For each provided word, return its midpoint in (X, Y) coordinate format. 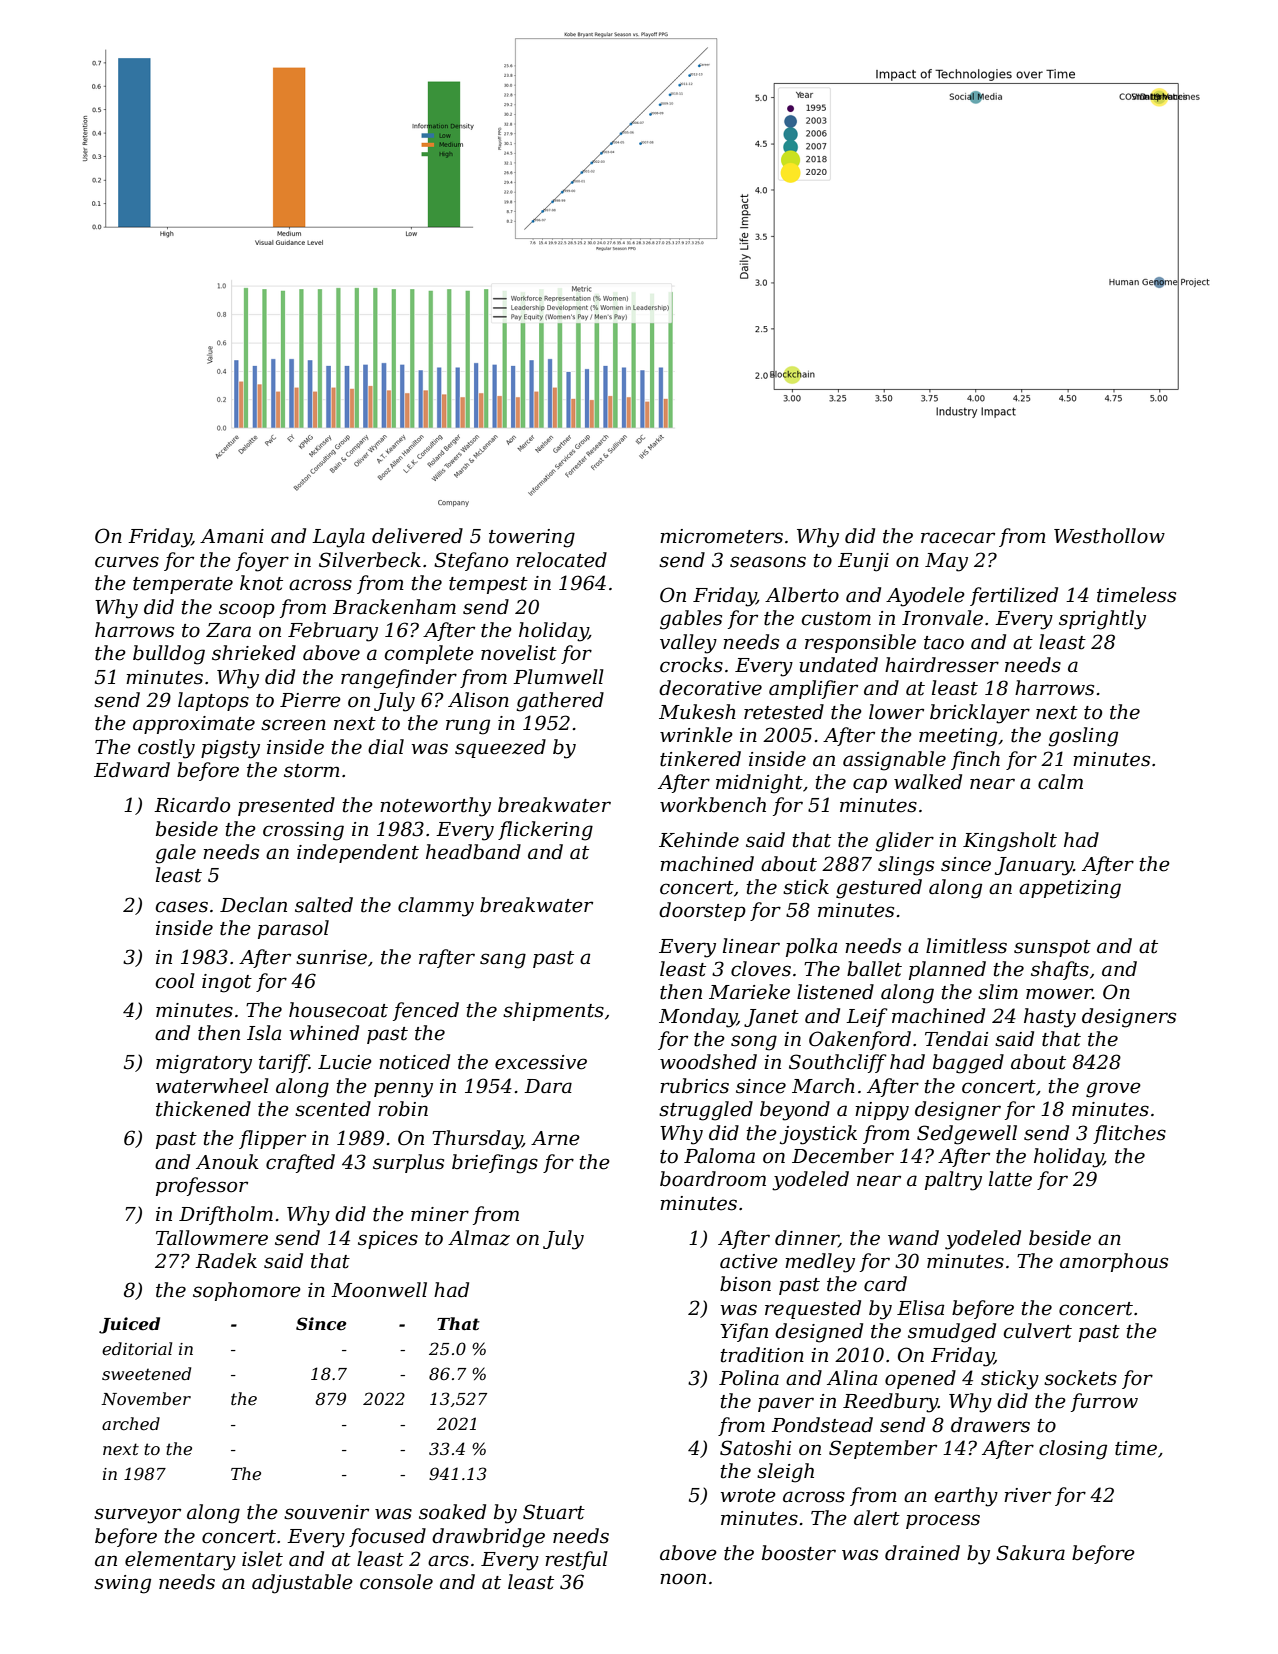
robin (403, 1109)
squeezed (500, 748)
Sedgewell (967, 1135)
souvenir (326, 1512)
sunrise (331, 957)
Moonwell (379, 1290)
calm (1060, 782)
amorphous (1114, 1262)
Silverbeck (370, 560)
